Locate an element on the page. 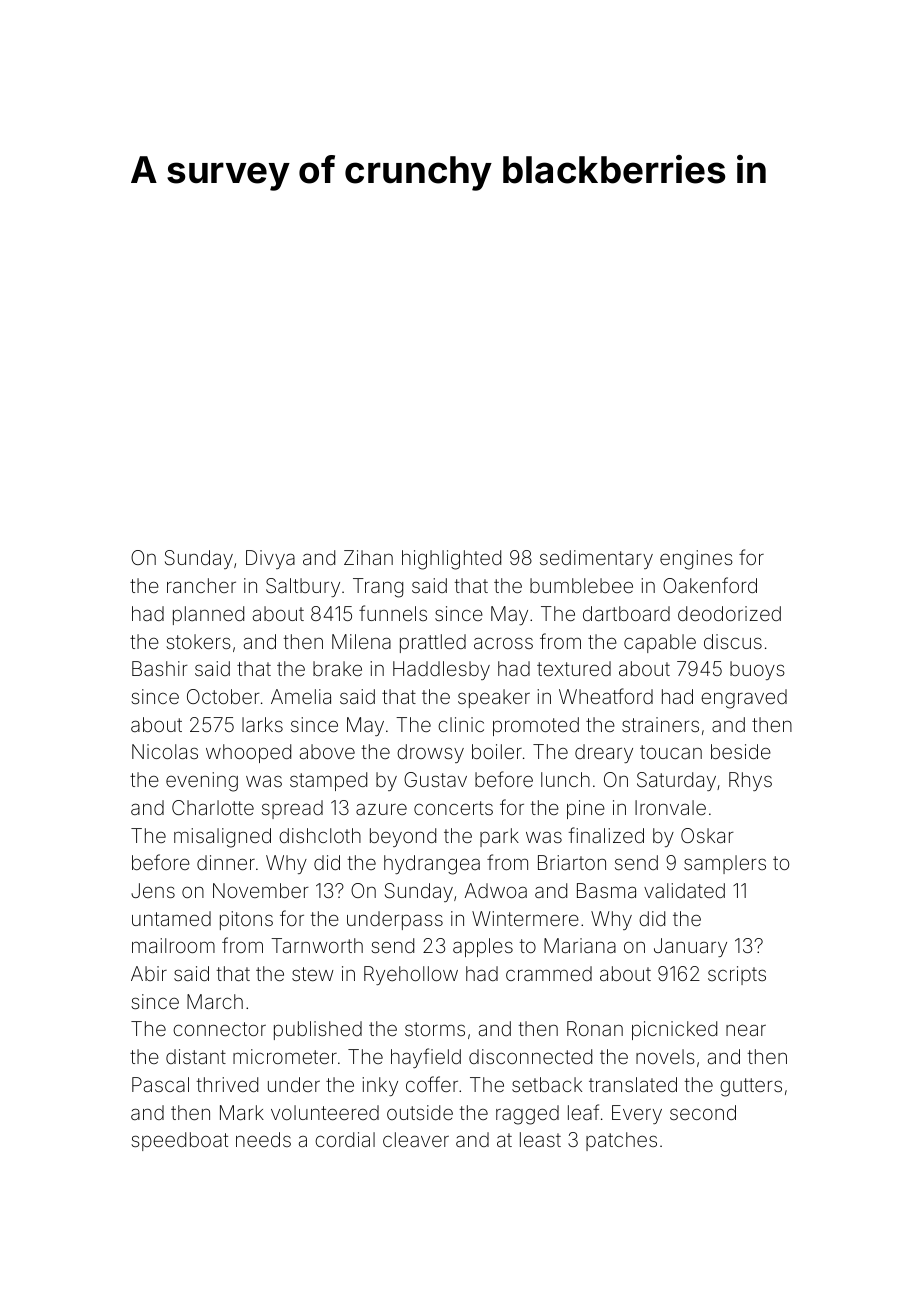 The width and height of the document is (924, 1311). park is located at coordinates (499, 837).
